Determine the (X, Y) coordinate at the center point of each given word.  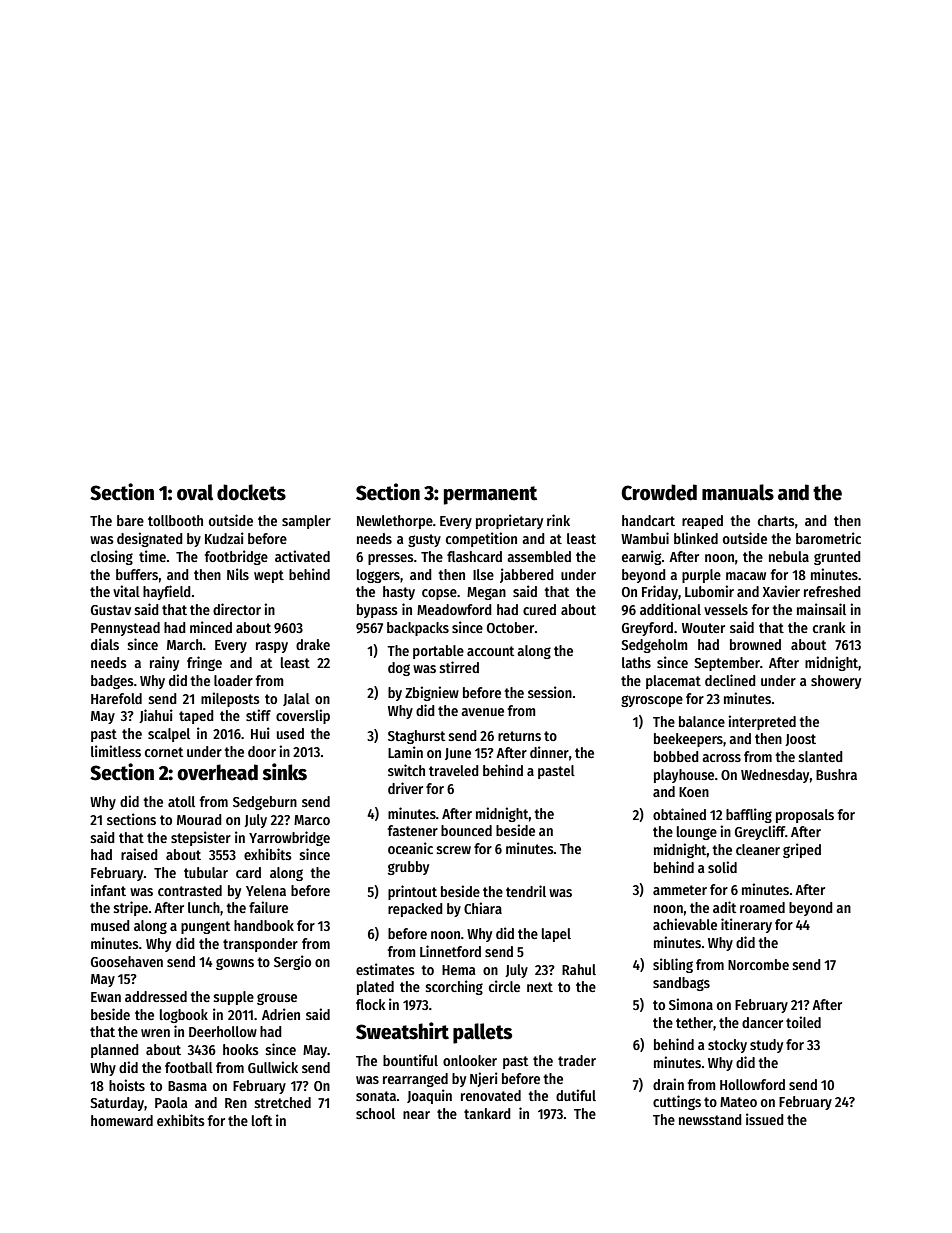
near (416, 1115)
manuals (738, 492)
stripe (130, 908)
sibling (673, 965)
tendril (526, 891)
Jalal (296, 699)
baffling (749, 815)
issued (765, 1119)
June (458, 754)
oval (195, 492)
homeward (122, 1120)
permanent (490, 495)
